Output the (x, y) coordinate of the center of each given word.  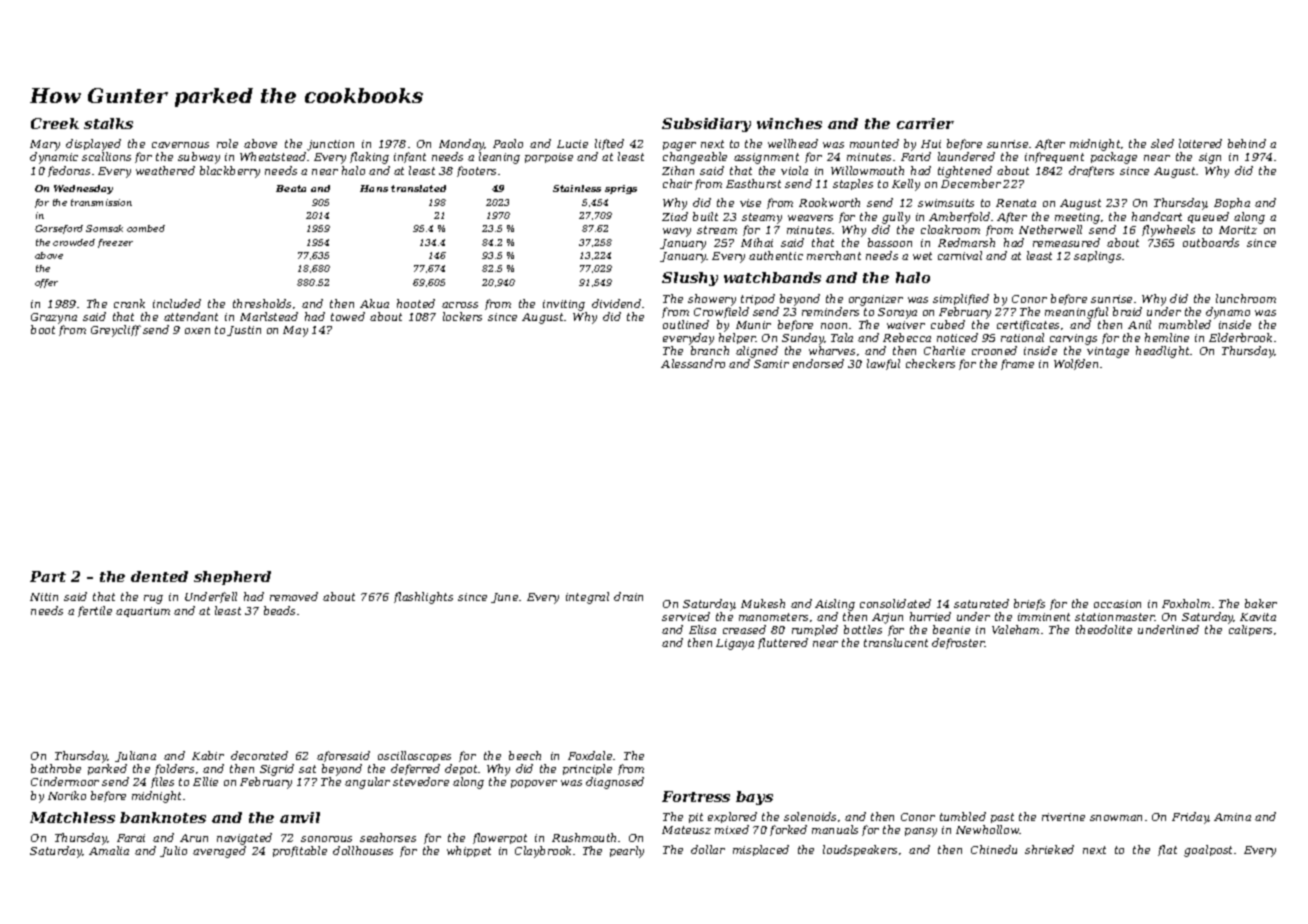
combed (146, 228)
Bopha (1232, 203)
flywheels (1168, 231)
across (460, 305)
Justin (244, 331)
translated (418, 188)
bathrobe (56, 768)
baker (1261, 603)
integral (587, 598)
